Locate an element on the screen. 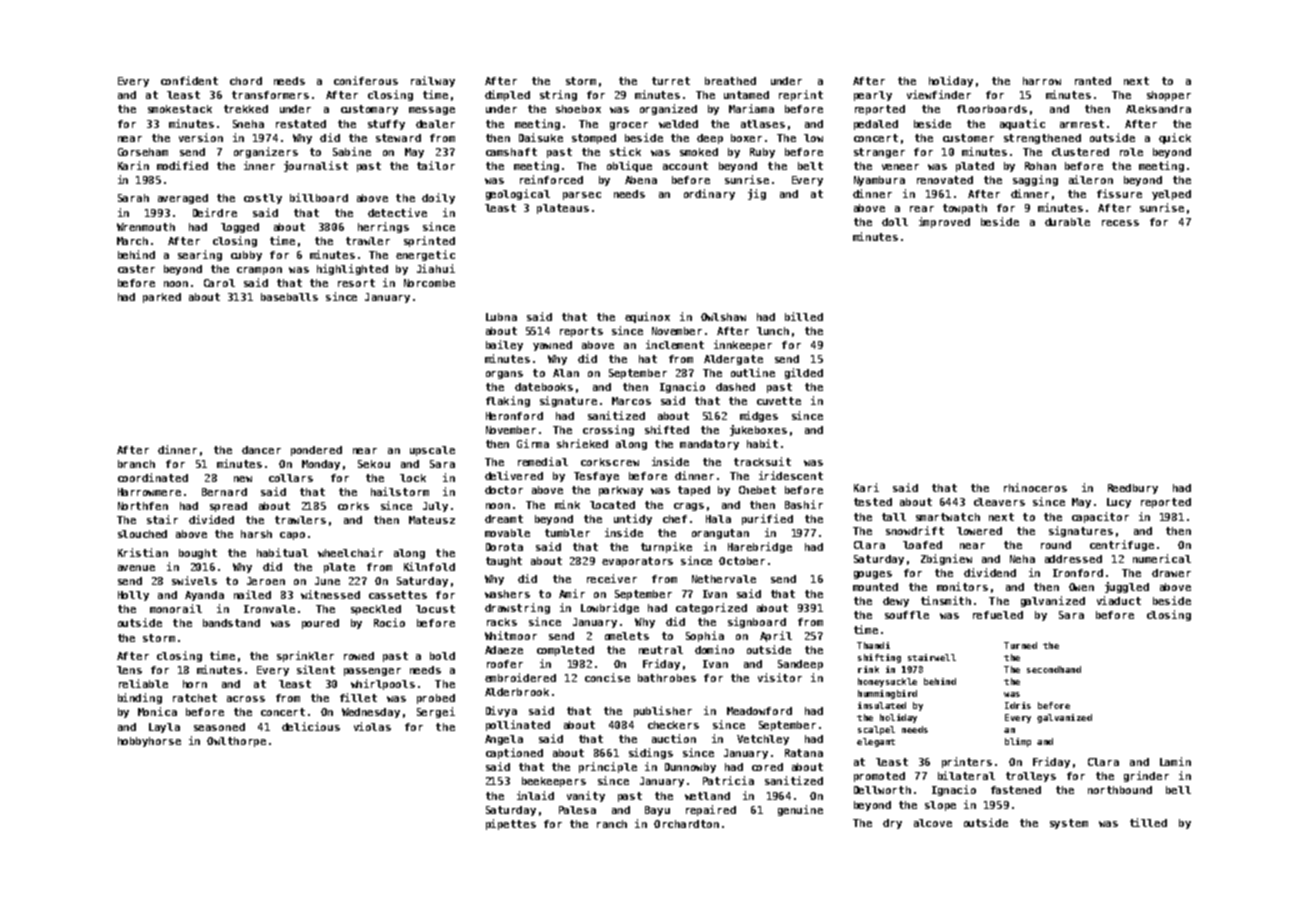  midges is located at coordinates (759, 416).
